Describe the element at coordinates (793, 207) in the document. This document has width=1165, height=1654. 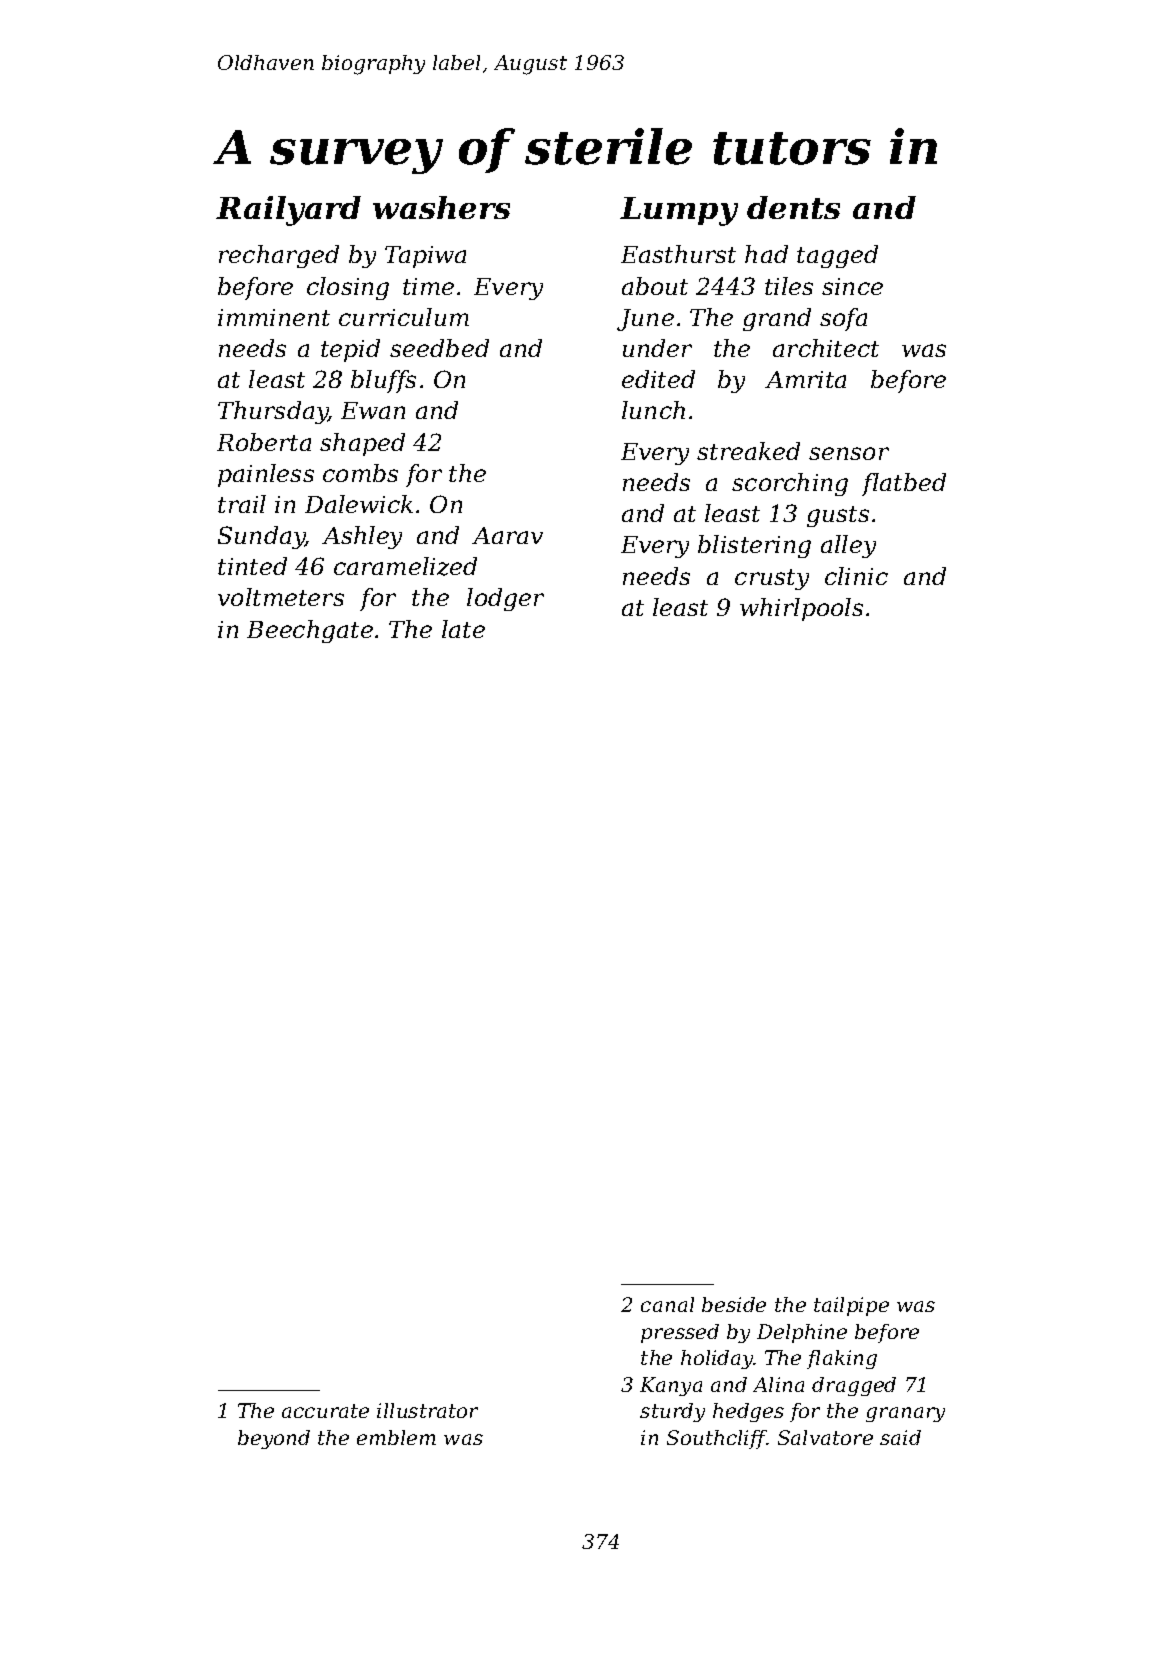
I see `dents` at that location.
